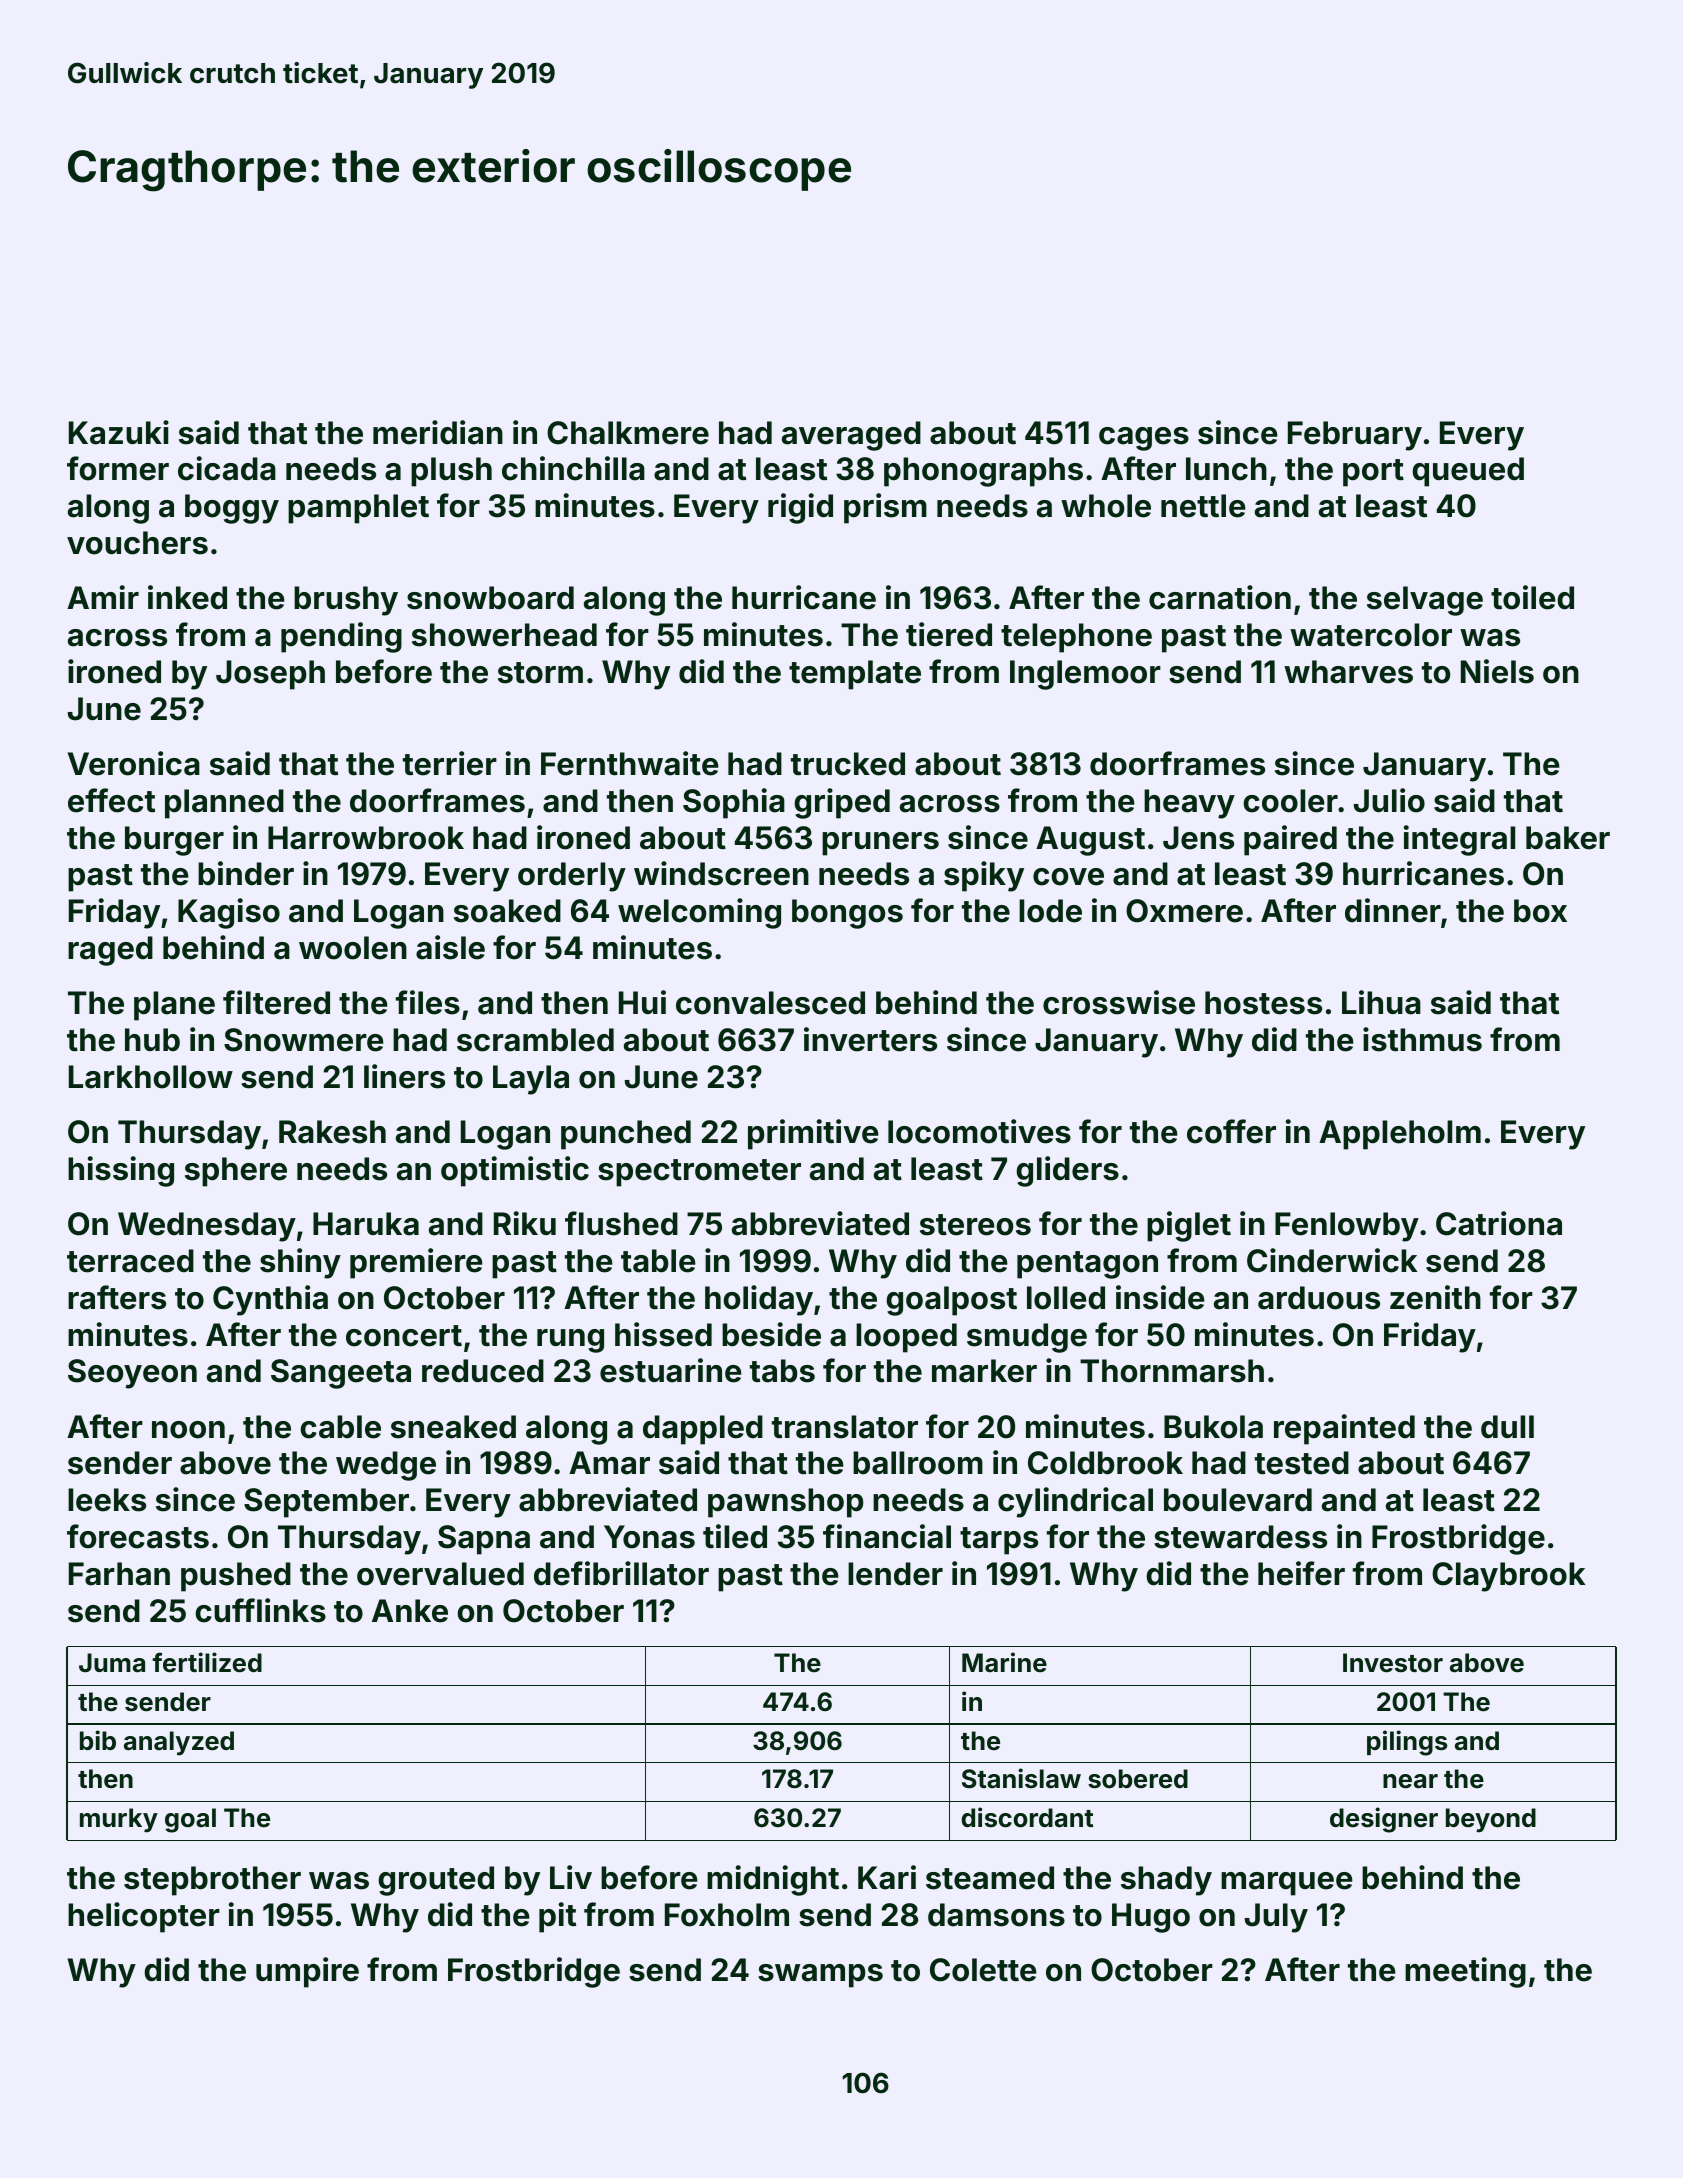  What do you see at coordinates (895, 1574) in the screenshot?
I see `lender` at bounding box center [895, 1574].
